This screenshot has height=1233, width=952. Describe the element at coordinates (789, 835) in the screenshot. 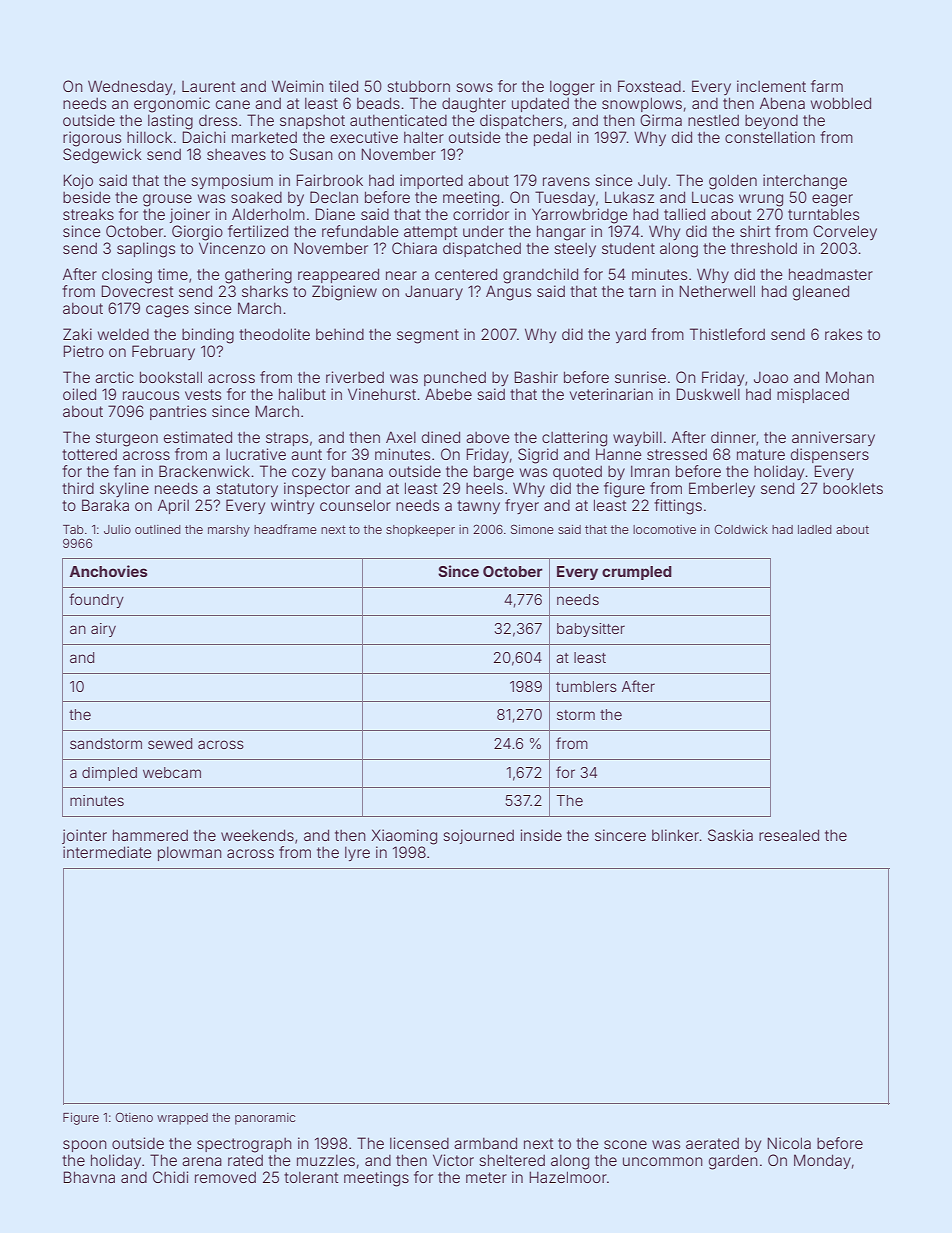

I see `resealed` at that location.
